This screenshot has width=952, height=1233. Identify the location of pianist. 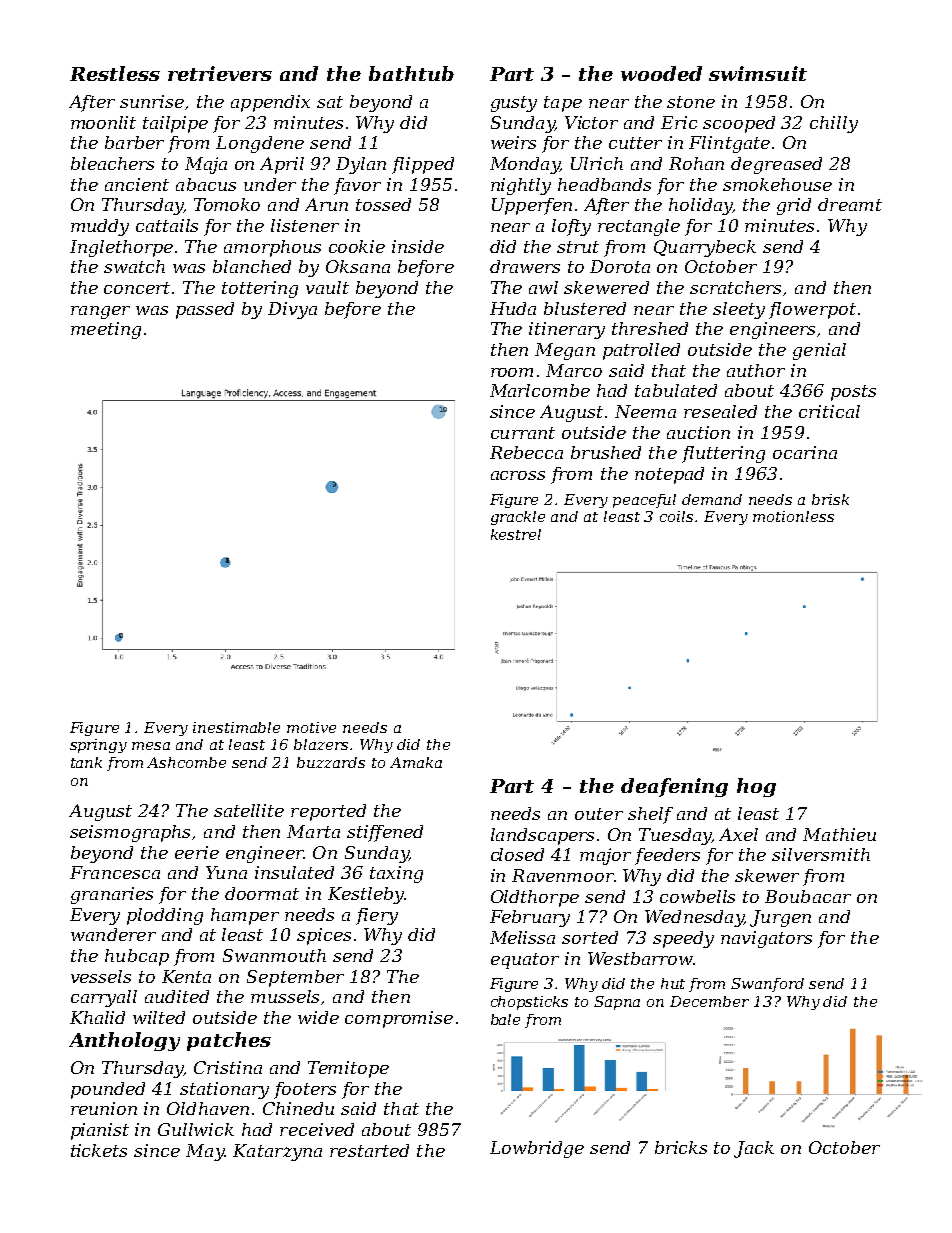
(100, 1131).
